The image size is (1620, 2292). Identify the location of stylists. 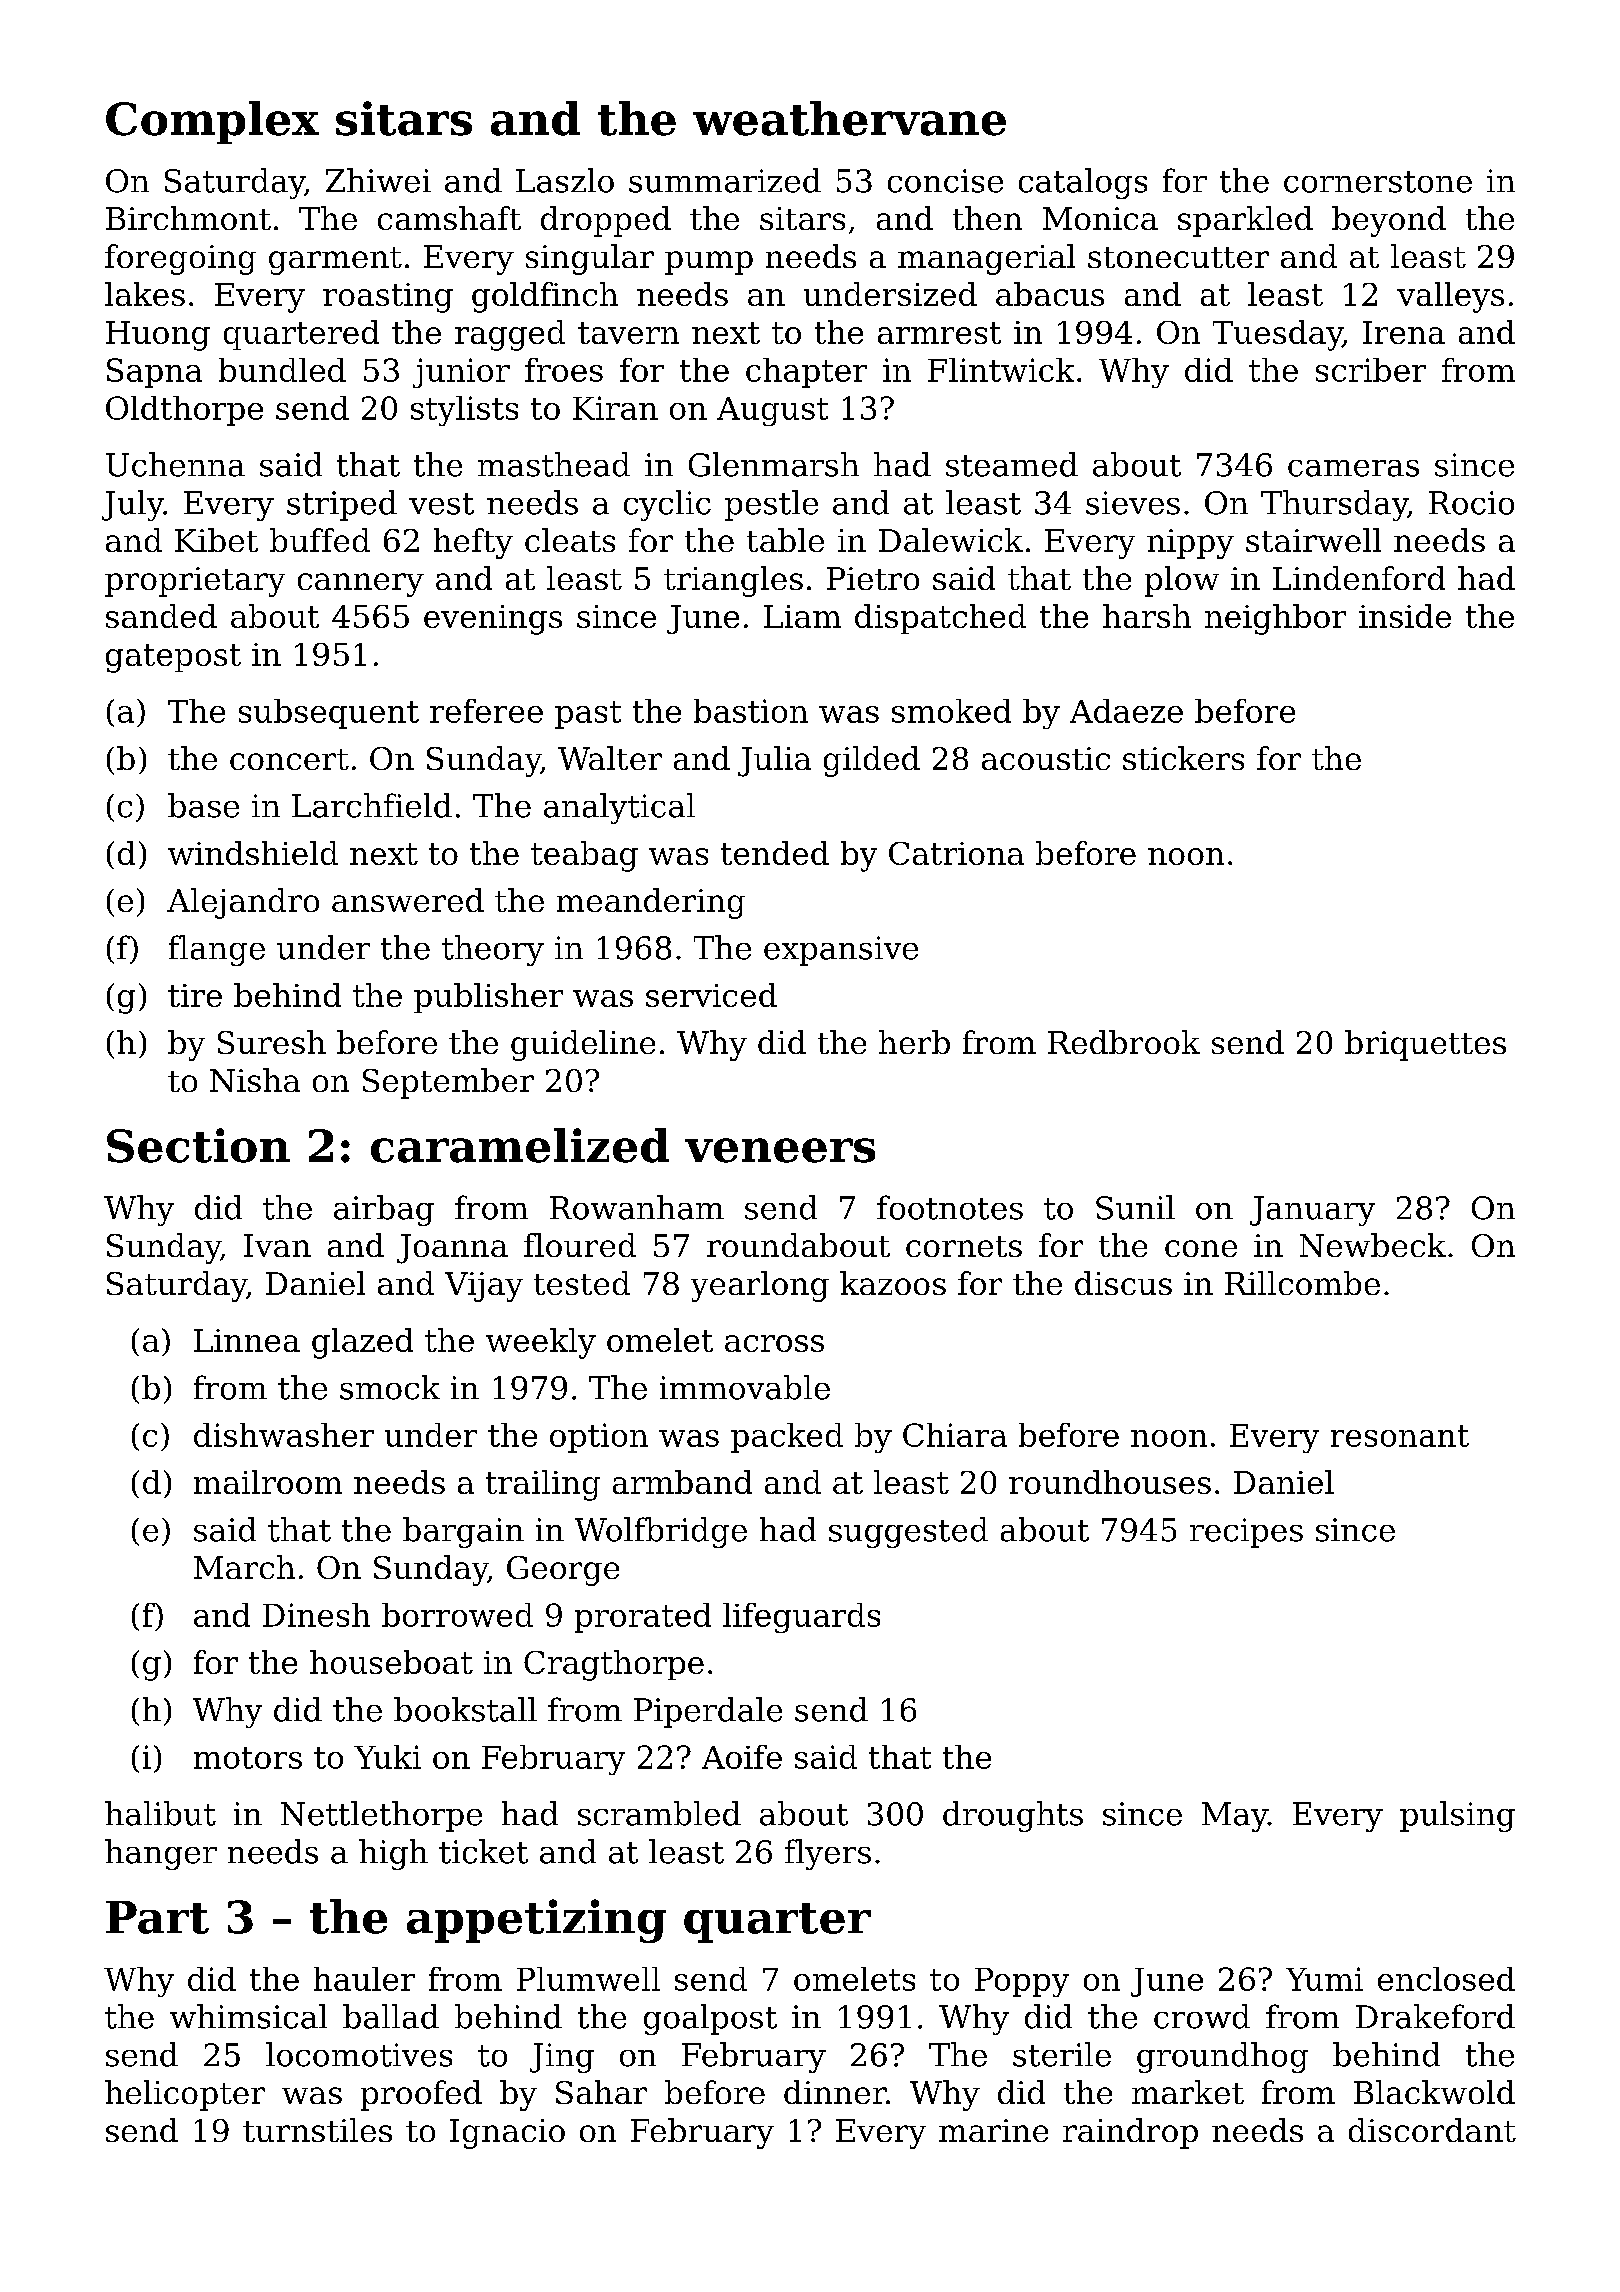
(464, 411).
